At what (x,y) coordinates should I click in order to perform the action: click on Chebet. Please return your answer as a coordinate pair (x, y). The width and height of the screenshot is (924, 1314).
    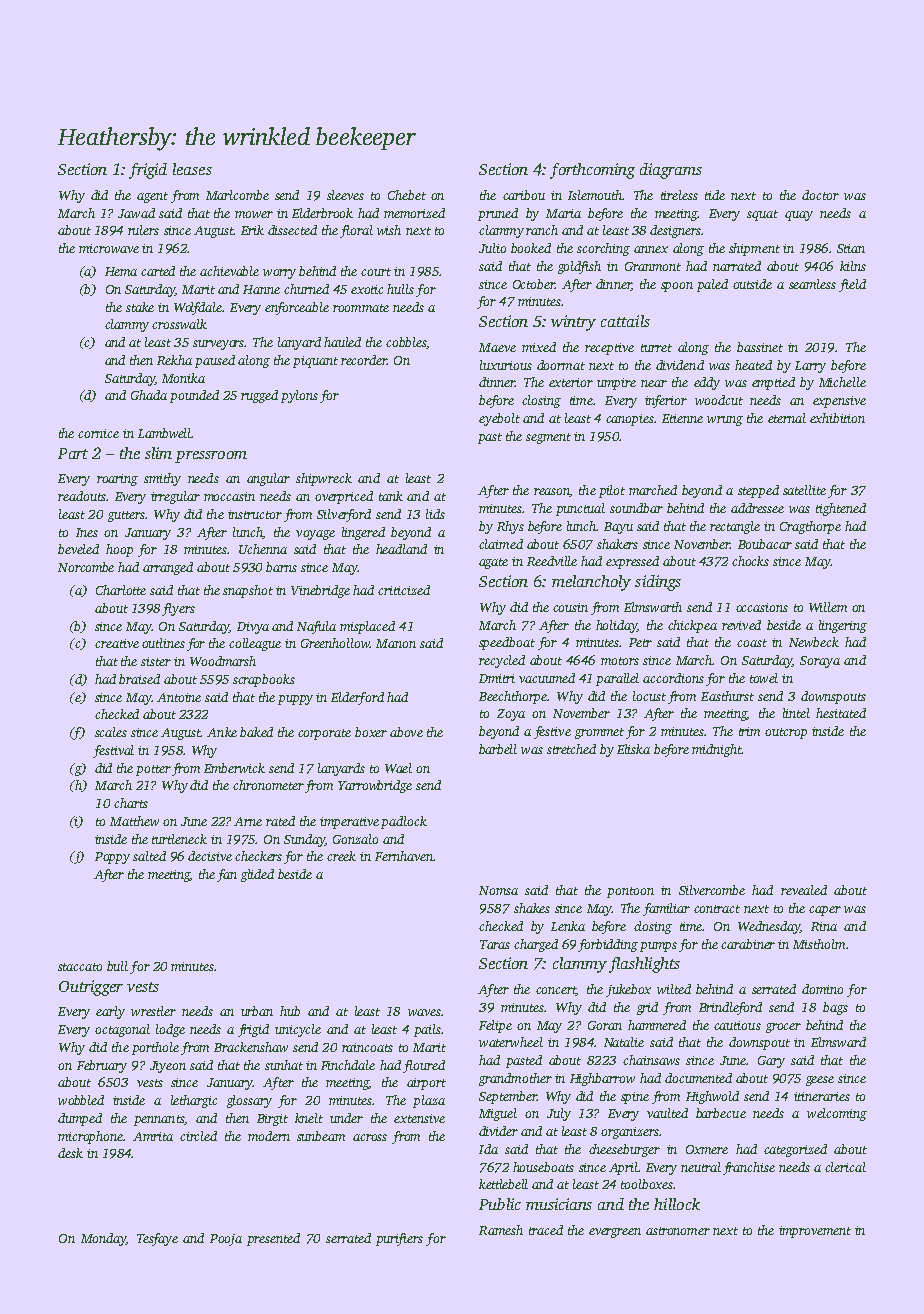
    Looking at the image, I should click on (407, 195).
